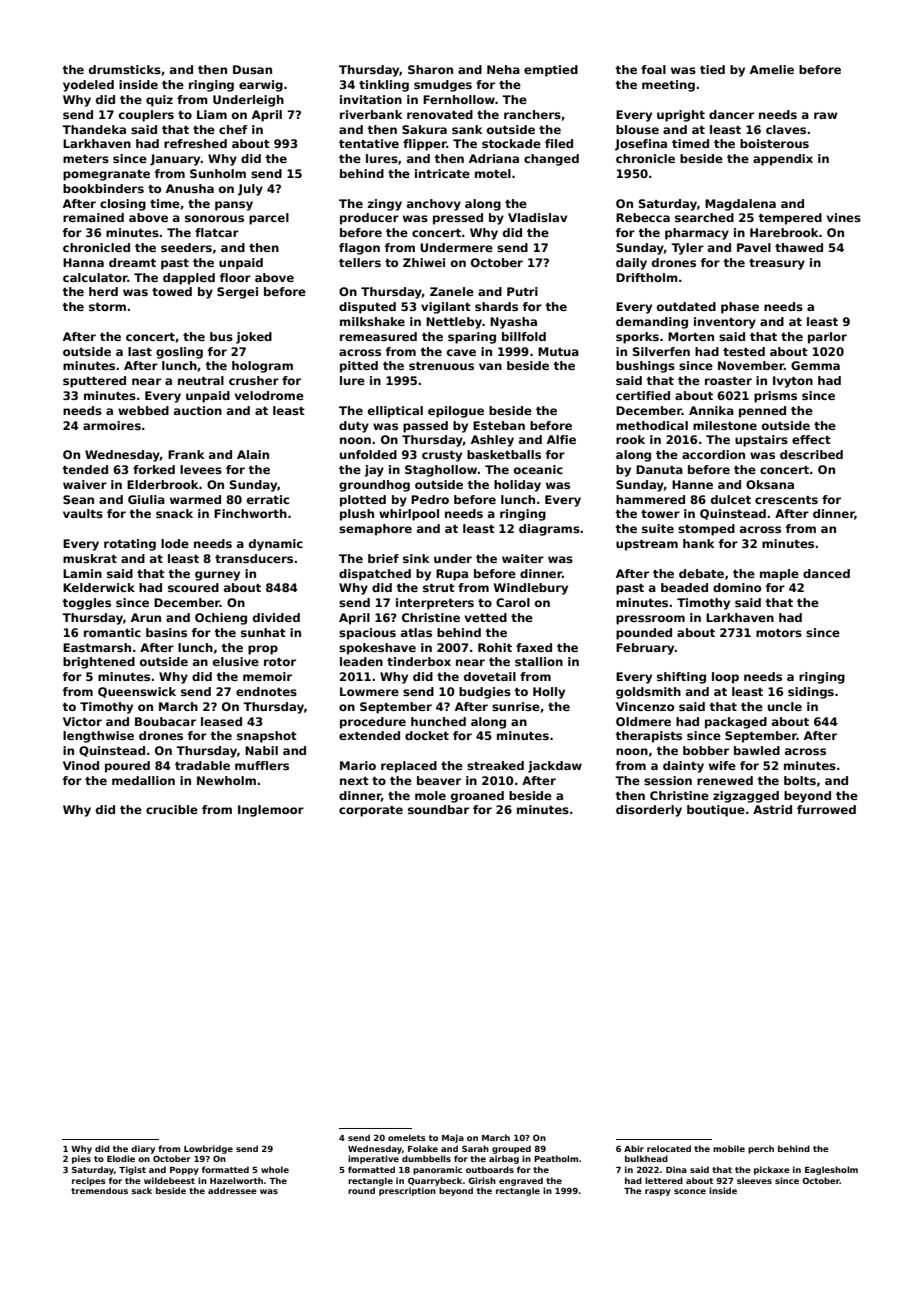  Describe the element at coordinates (271, 811) in the screenshot. I see `Inglemoor` at that location.
